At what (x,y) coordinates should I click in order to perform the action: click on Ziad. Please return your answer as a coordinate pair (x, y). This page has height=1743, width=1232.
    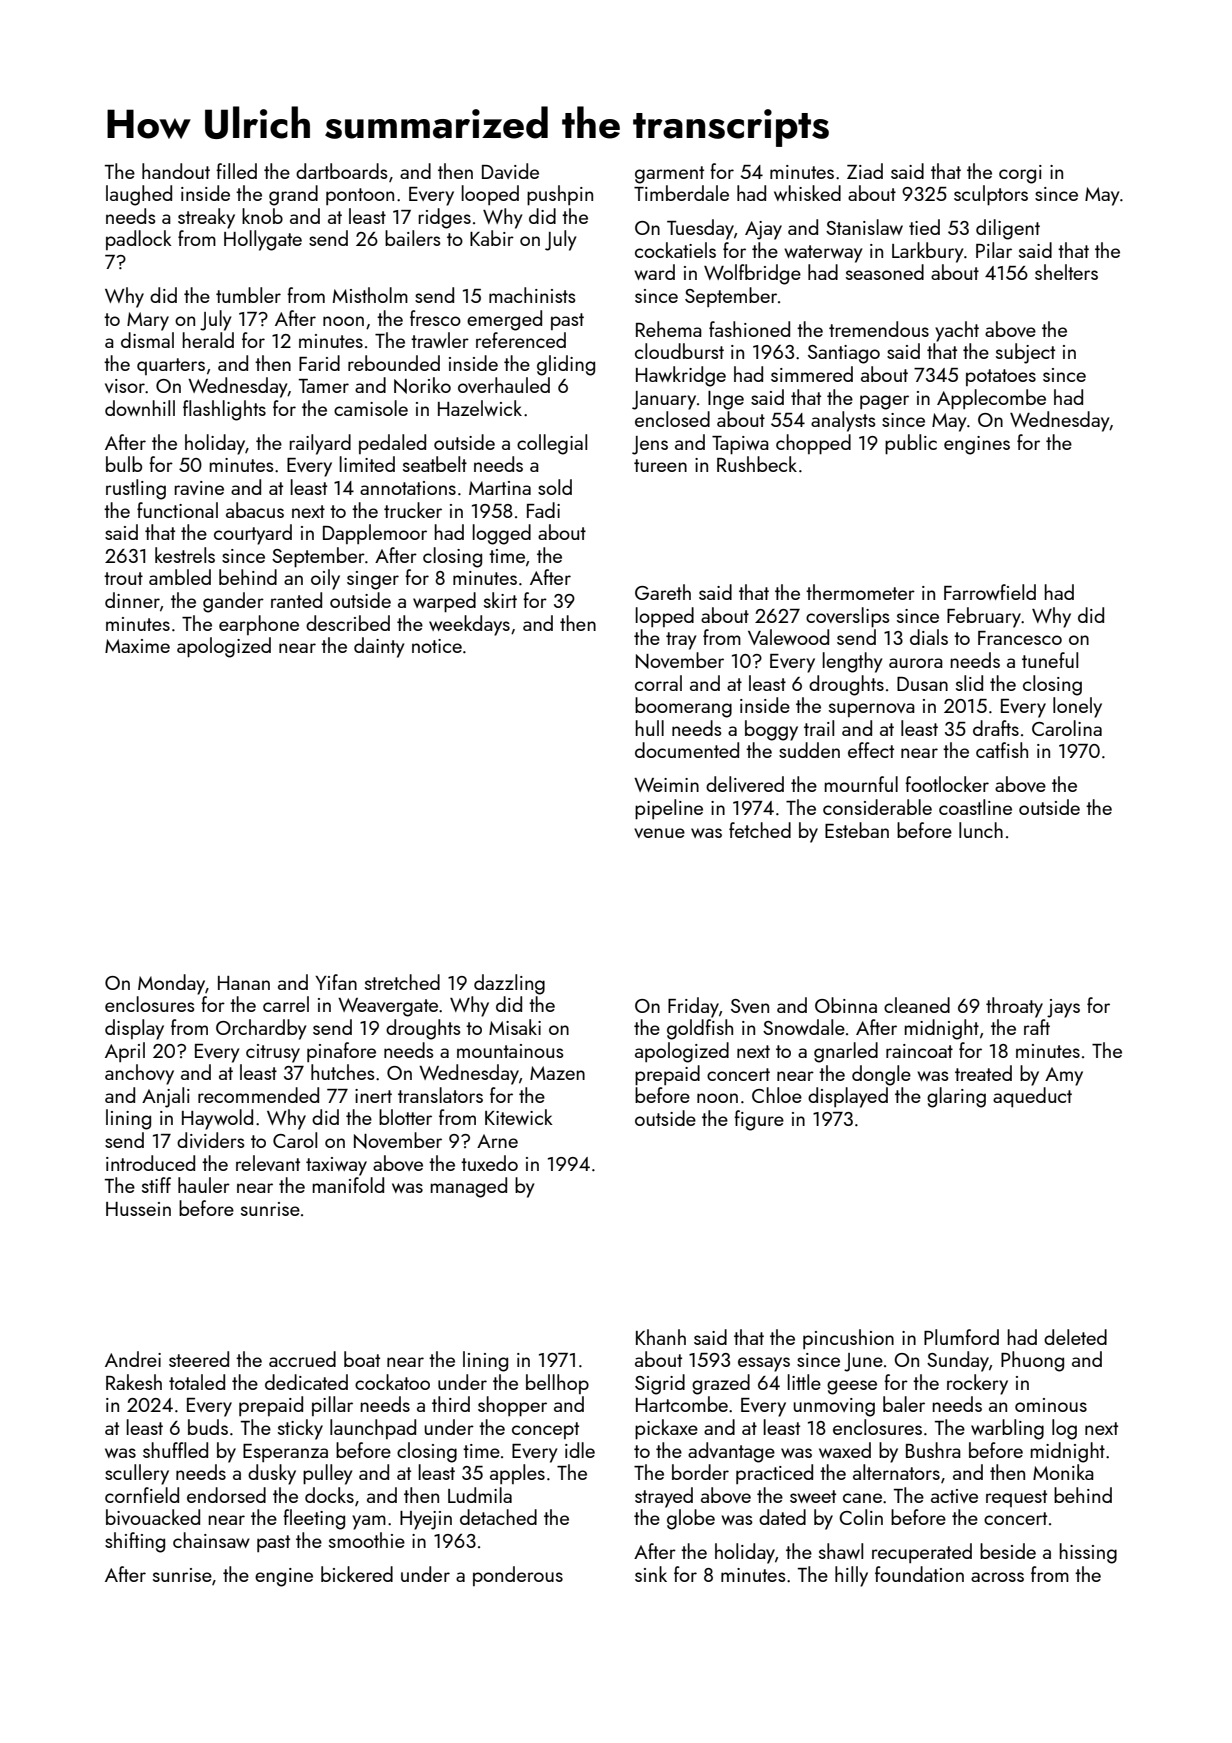
    Looking at the image, I should click on (865, 171).
